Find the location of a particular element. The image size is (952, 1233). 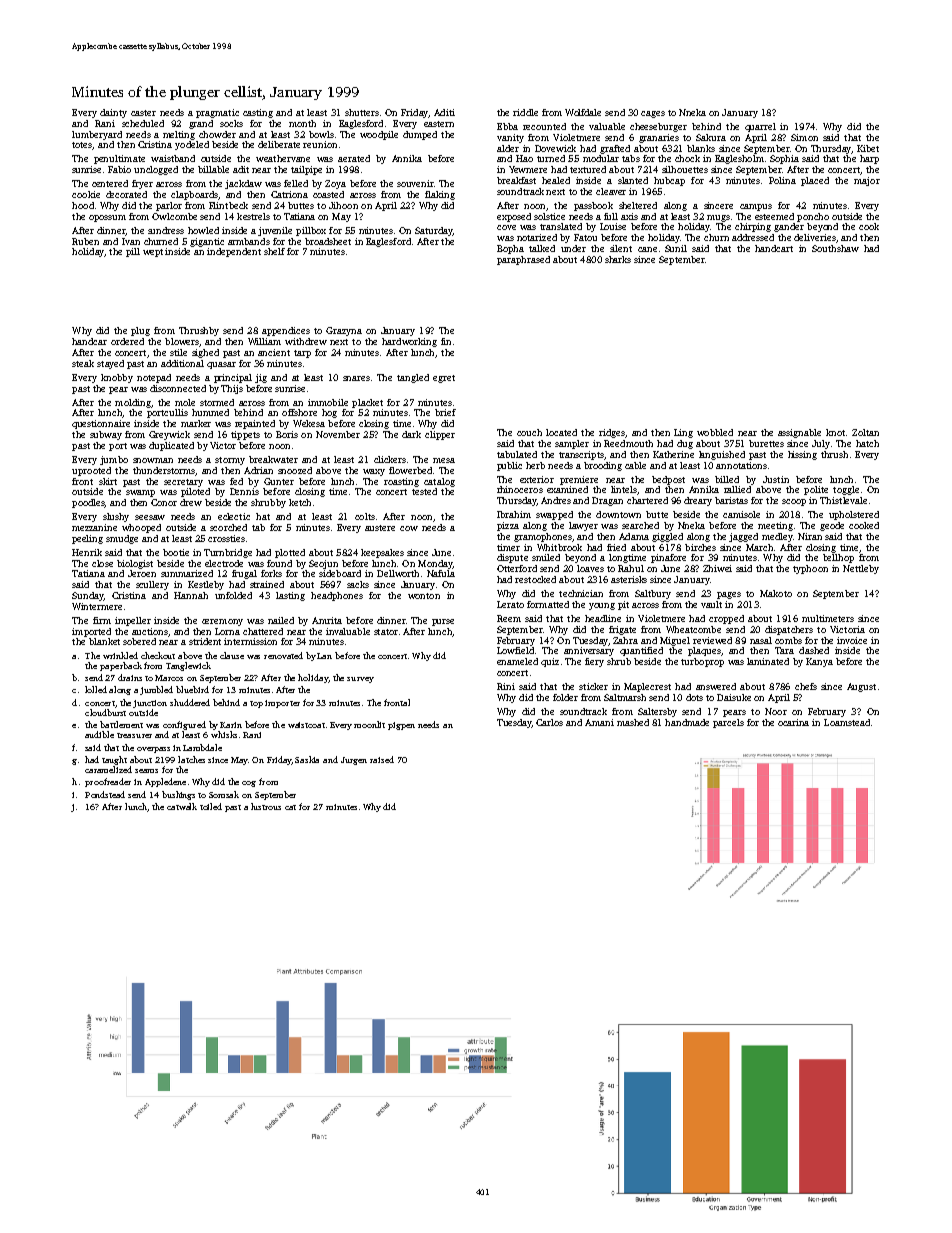

Zoltan is located at coordinates (865, 432).
